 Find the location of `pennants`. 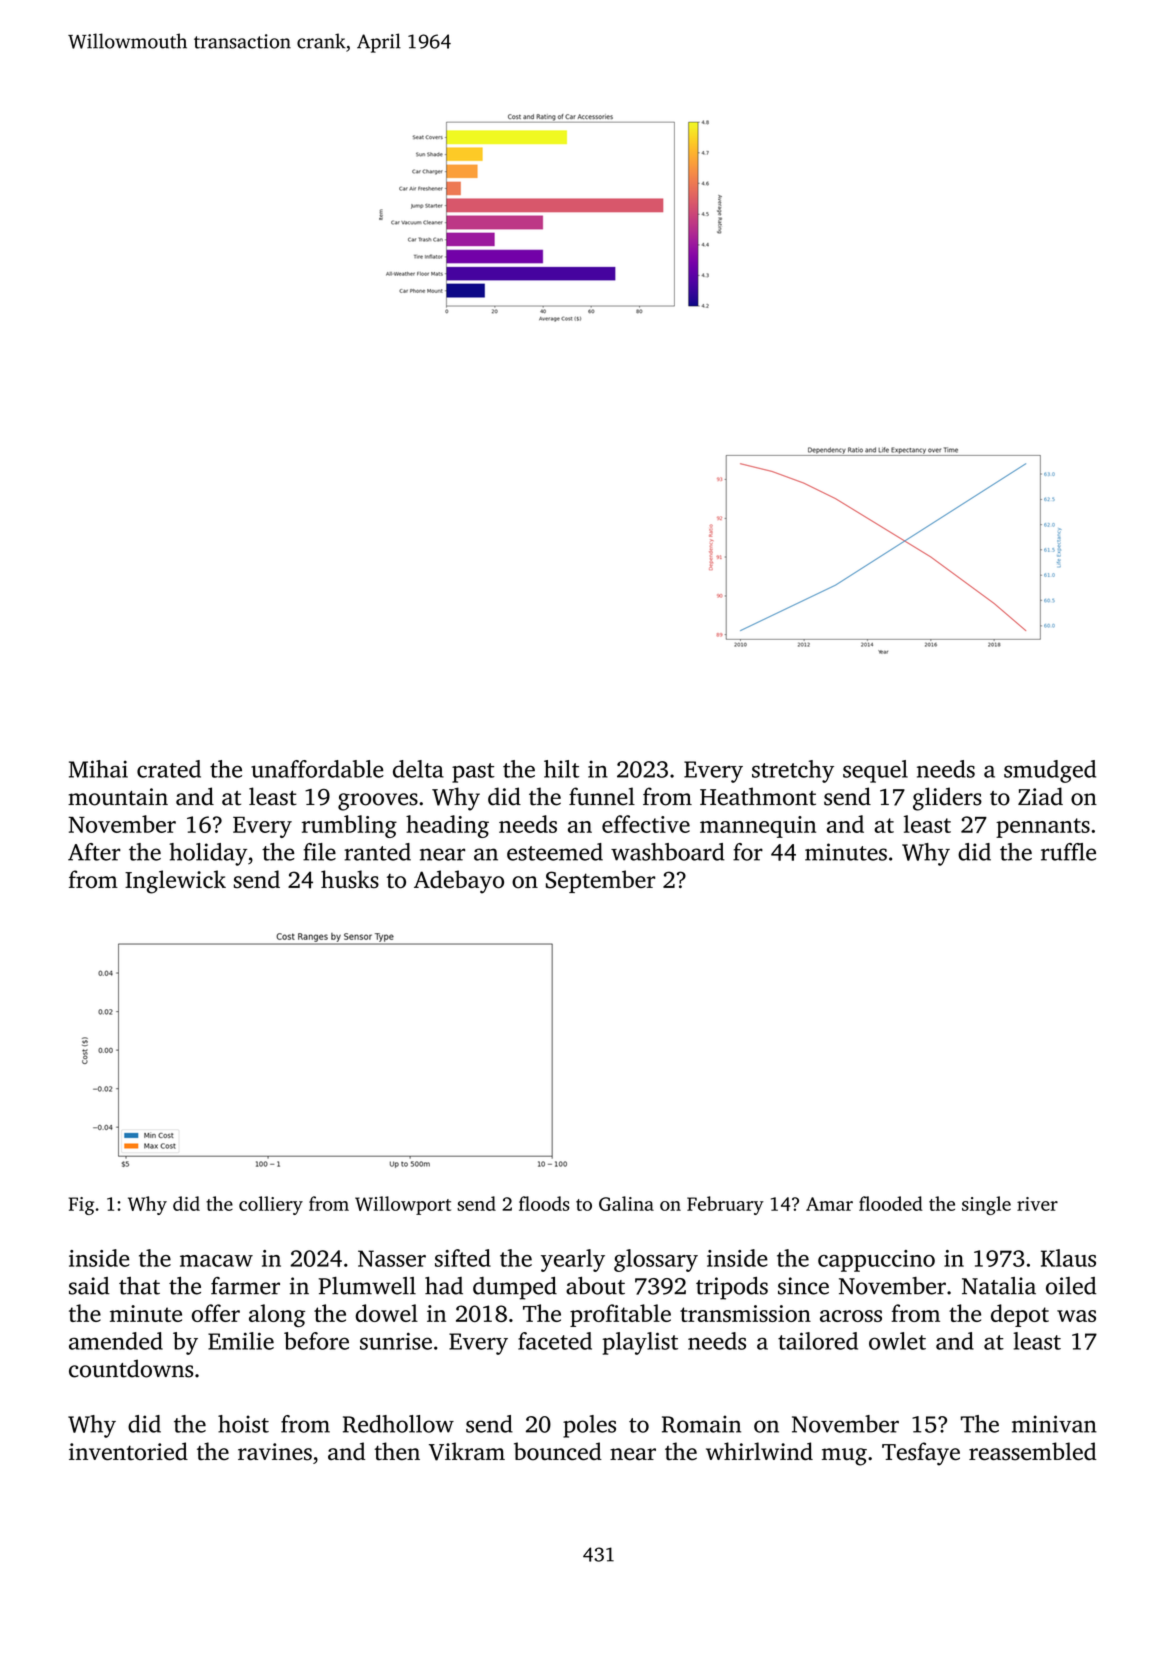

pennants is located at coordinates (1043, 828).
